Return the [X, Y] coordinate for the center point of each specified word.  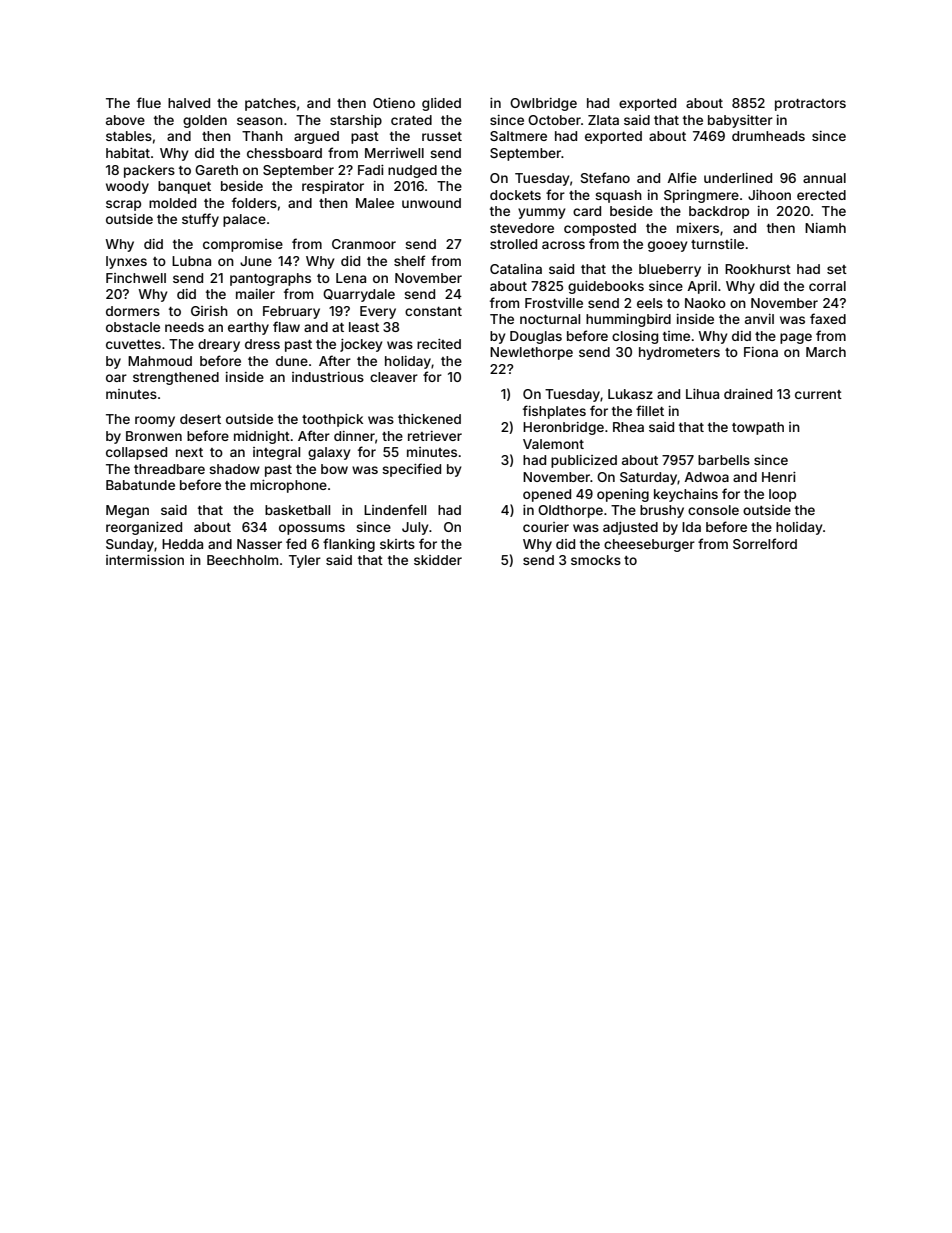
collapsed [136, 453]
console [713, 510]
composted [600, 229]
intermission [145, 560]
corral [827, 286]
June [256, 261]
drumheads [768, 136]
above [125, 120]
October [554, 120]
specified [411, 470]
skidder [438, 560]
